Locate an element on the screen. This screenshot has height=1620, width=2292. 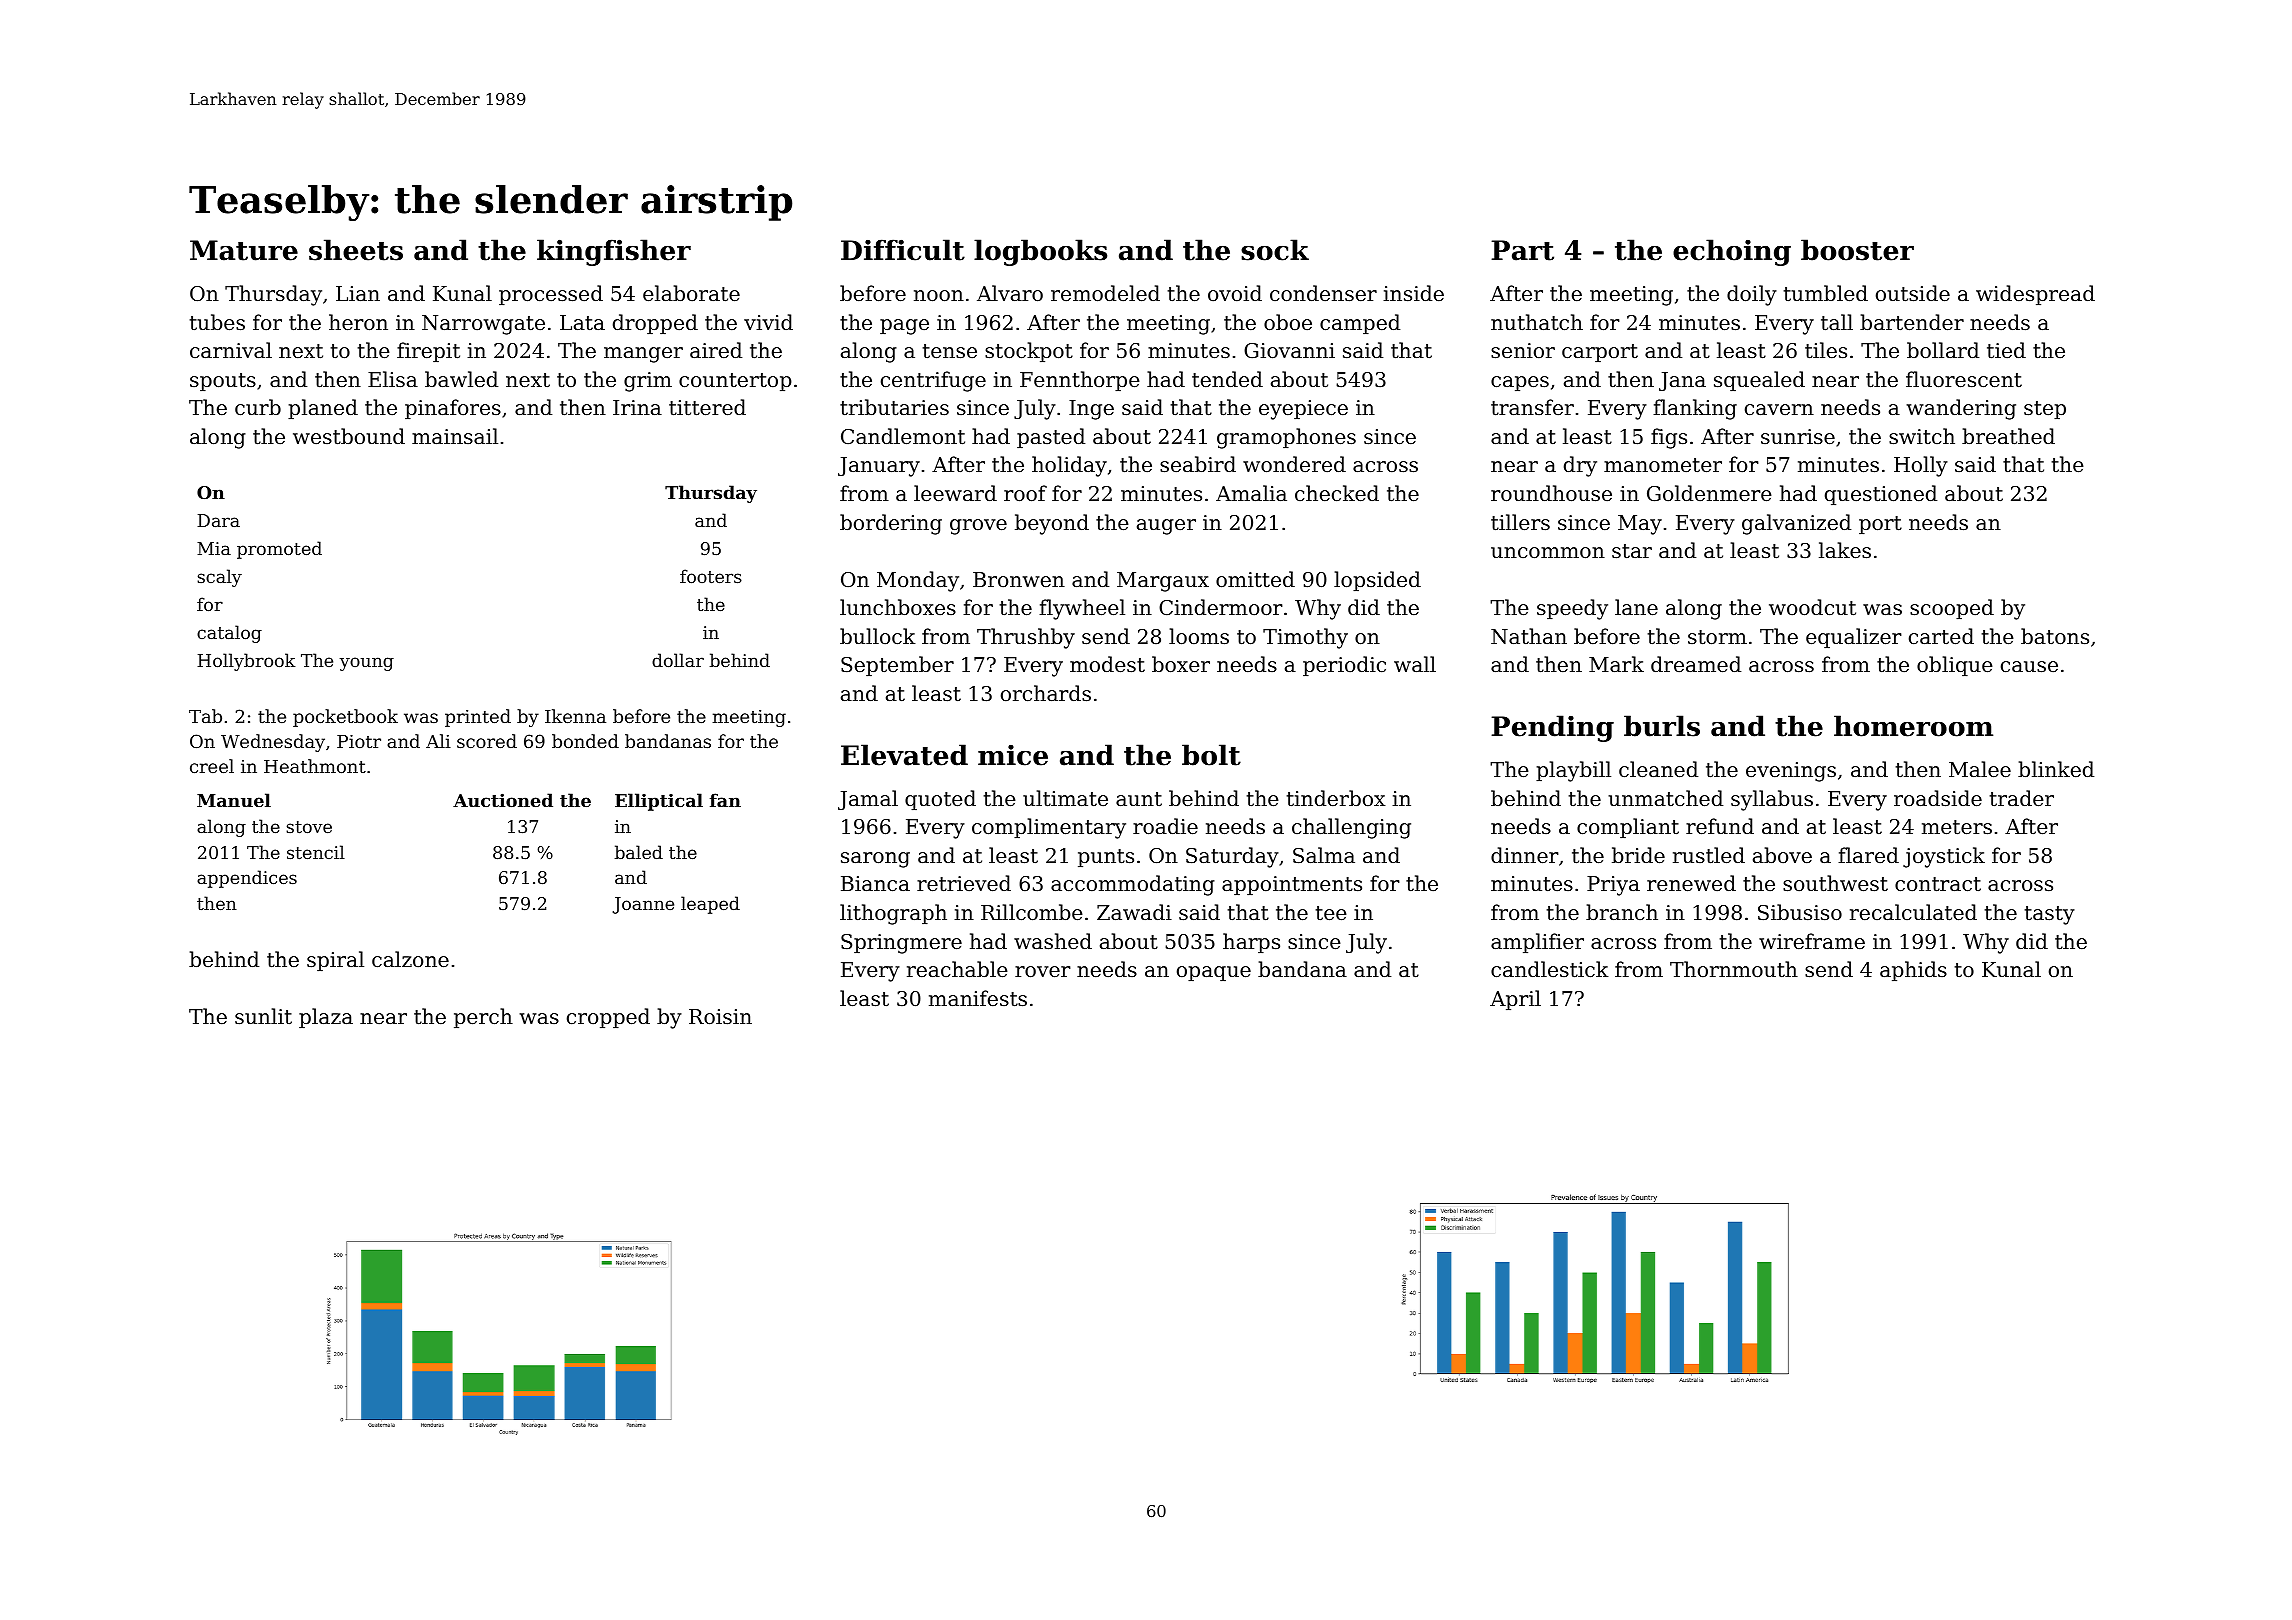
storm is located at coordinates (1717, 637).
